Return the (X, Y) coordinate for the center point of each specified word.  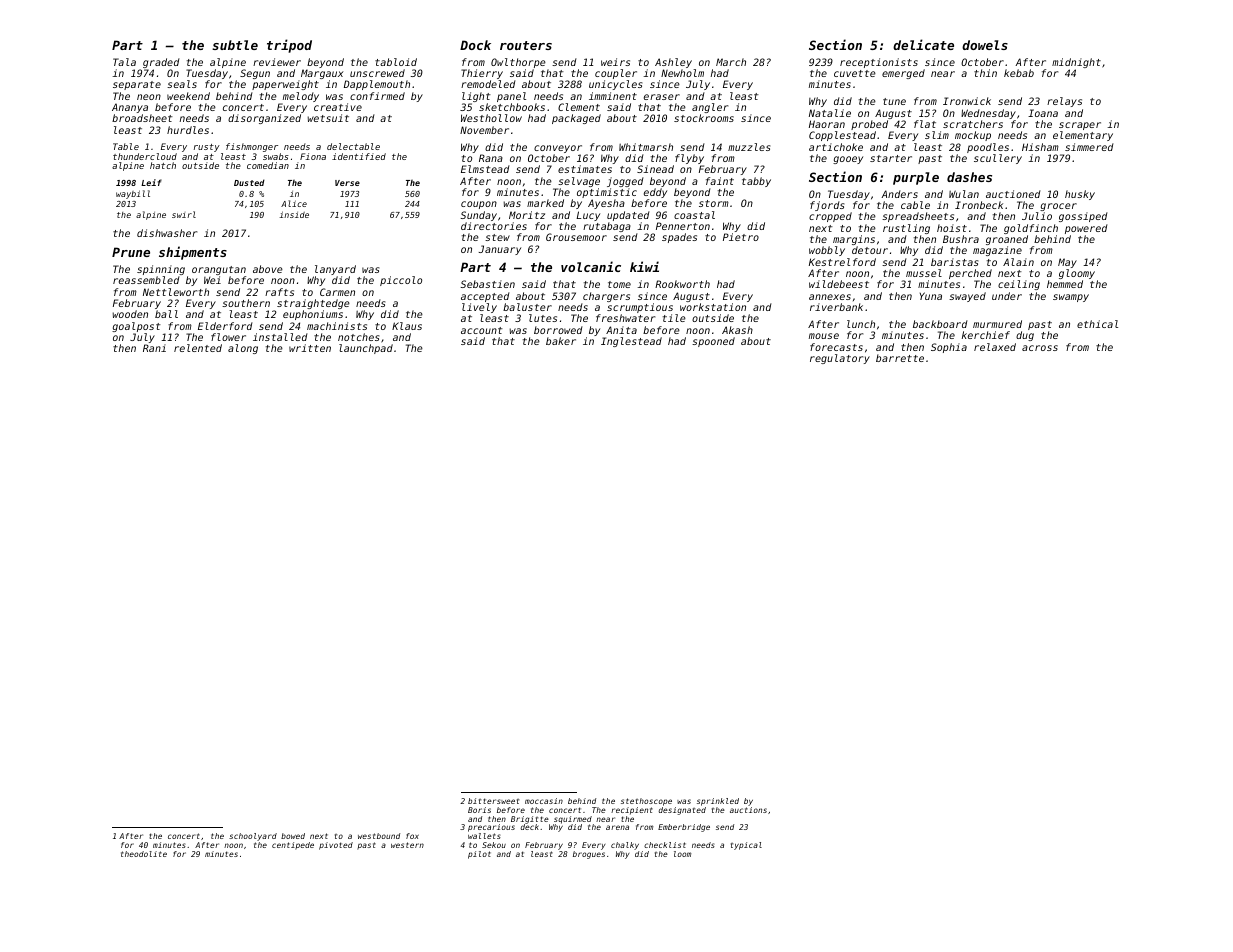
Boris (479, 810)
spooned (713, 342)
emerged (903, 74)
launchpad (366, 349)
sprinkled (718, 802)
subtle (235, 45)
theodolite (144, 854)
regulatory (840, 359)
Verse (347, 183)
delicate (923, 44)
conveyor (558, 149)
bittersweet (493, 801)
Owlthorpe (518, 63)
